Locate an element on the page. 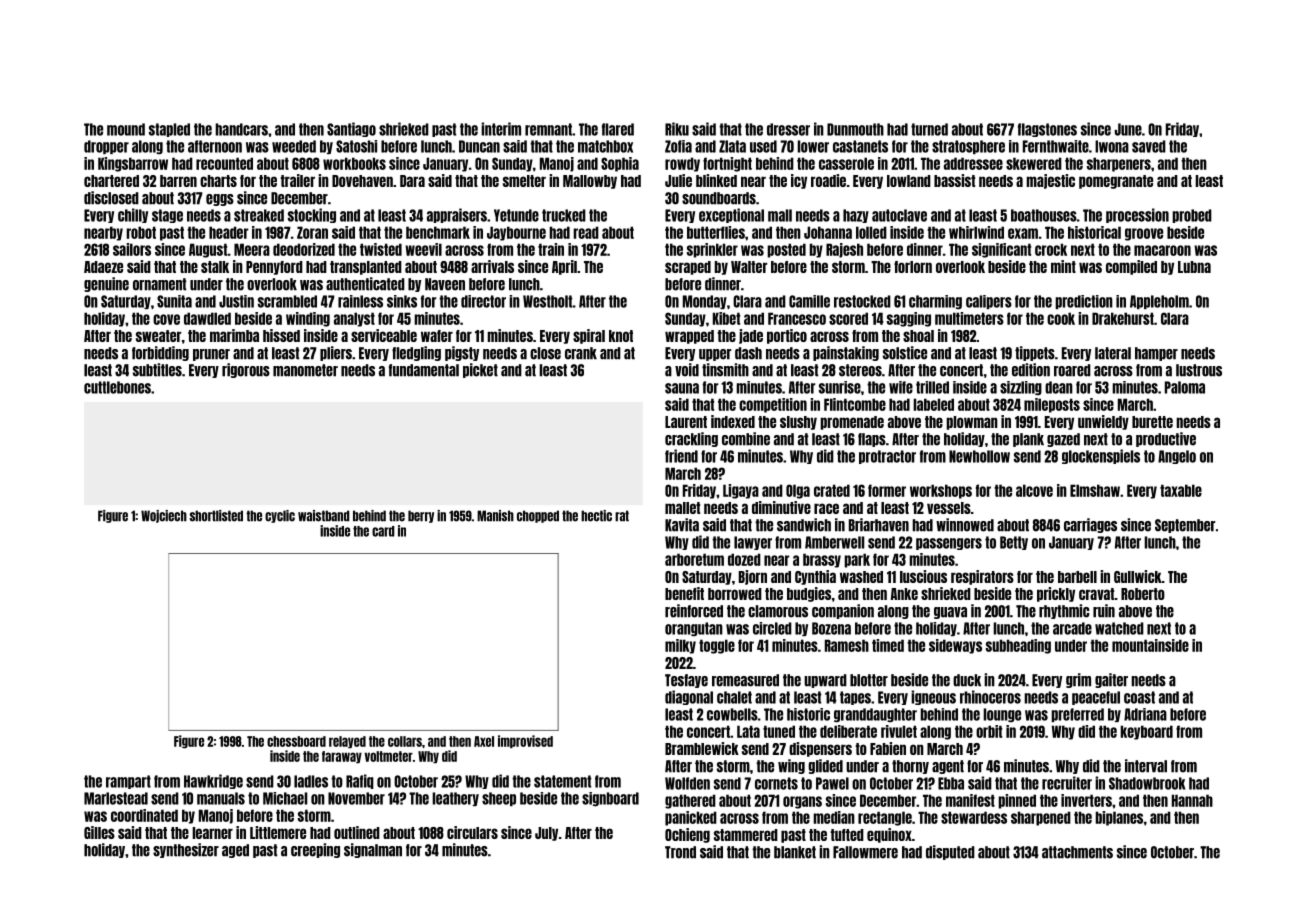 The image size is (1308, 924). shoal is located at coordinates (918, 336).
